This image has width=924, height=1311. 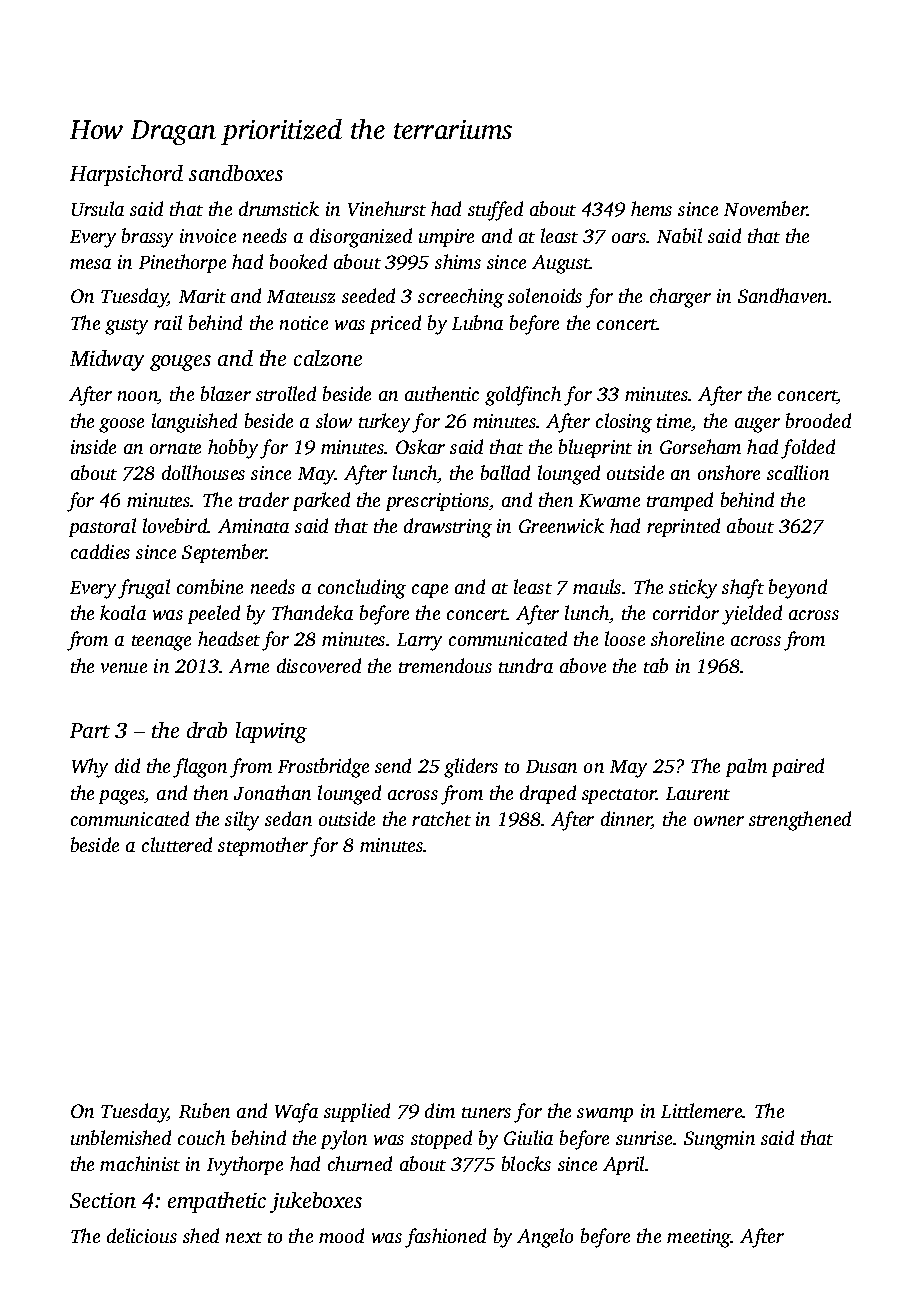 What do you see at coordinates (147, 238) in the image?
I see `brassy` at bounding box center [147, 238].
